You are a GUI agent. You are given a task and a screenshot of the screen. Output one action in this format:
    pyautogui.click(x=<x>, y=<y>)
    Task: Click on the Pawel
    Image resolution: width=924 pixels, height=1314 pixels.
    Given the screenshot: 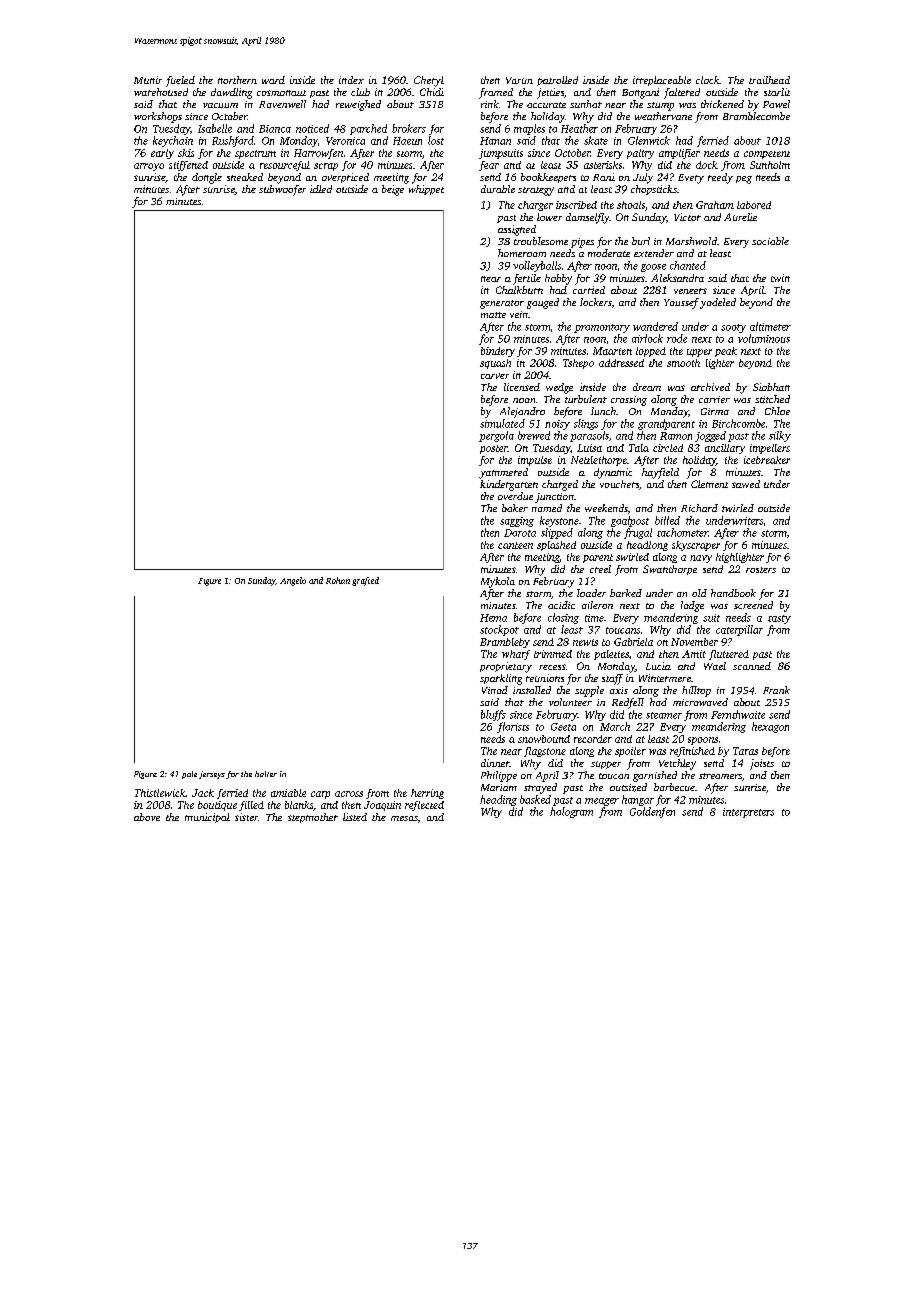 What is the action you would take?
    pyautogui.click(x=776, y=104)
